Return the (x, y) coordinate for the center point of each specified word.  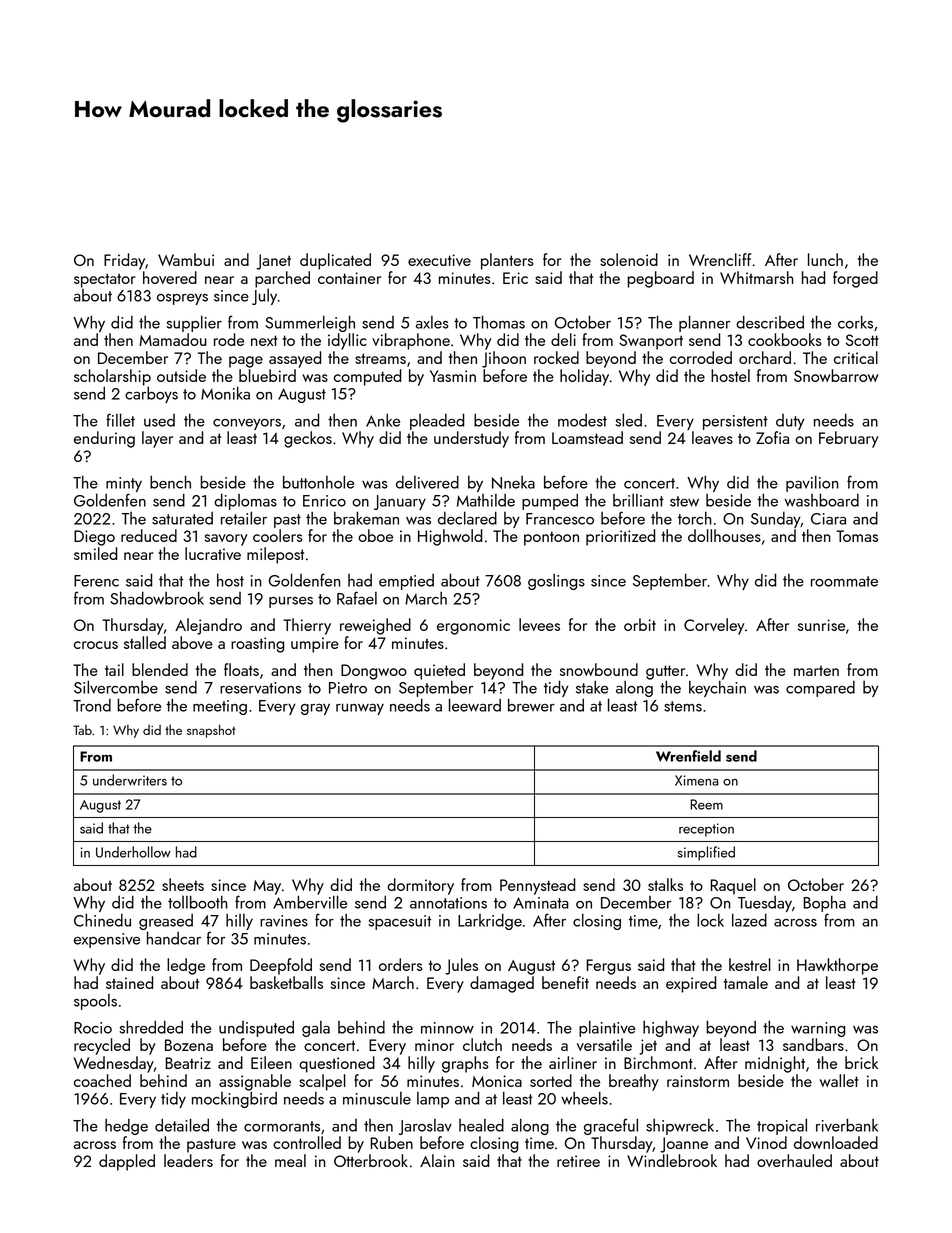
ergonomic (473, 627)
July (264, 296)
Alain (437, 1160)
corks (855, 322)
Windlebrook (672, 1160)
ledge (186, 966)
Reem (706, 804)
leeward (475, 705)
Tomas (857, 536)
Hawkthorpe (837, 966)
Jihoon (504, 359)
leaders (188, 1160)
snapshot (211, 731)
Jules (461, 966)
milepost (275, 555)
